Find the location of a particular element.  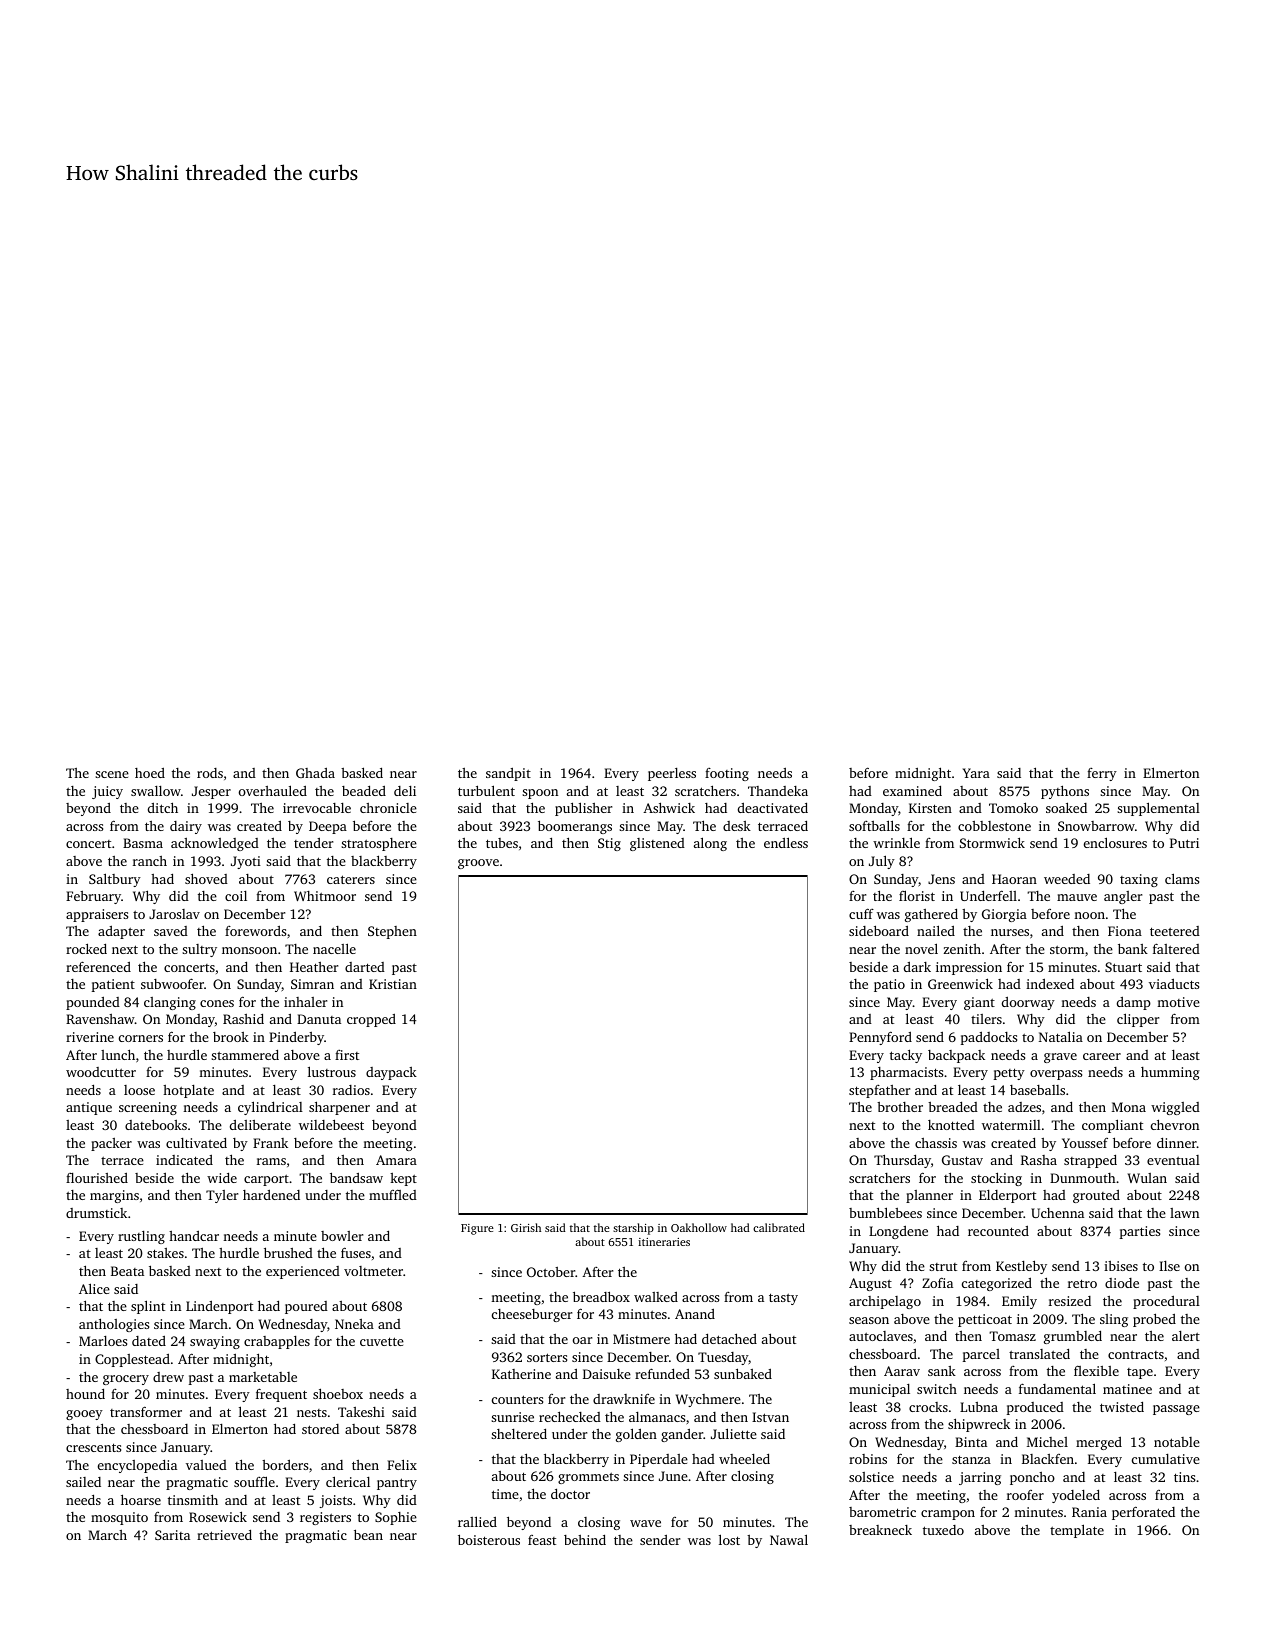

lawn is located at coordinates (1184, 1213).
